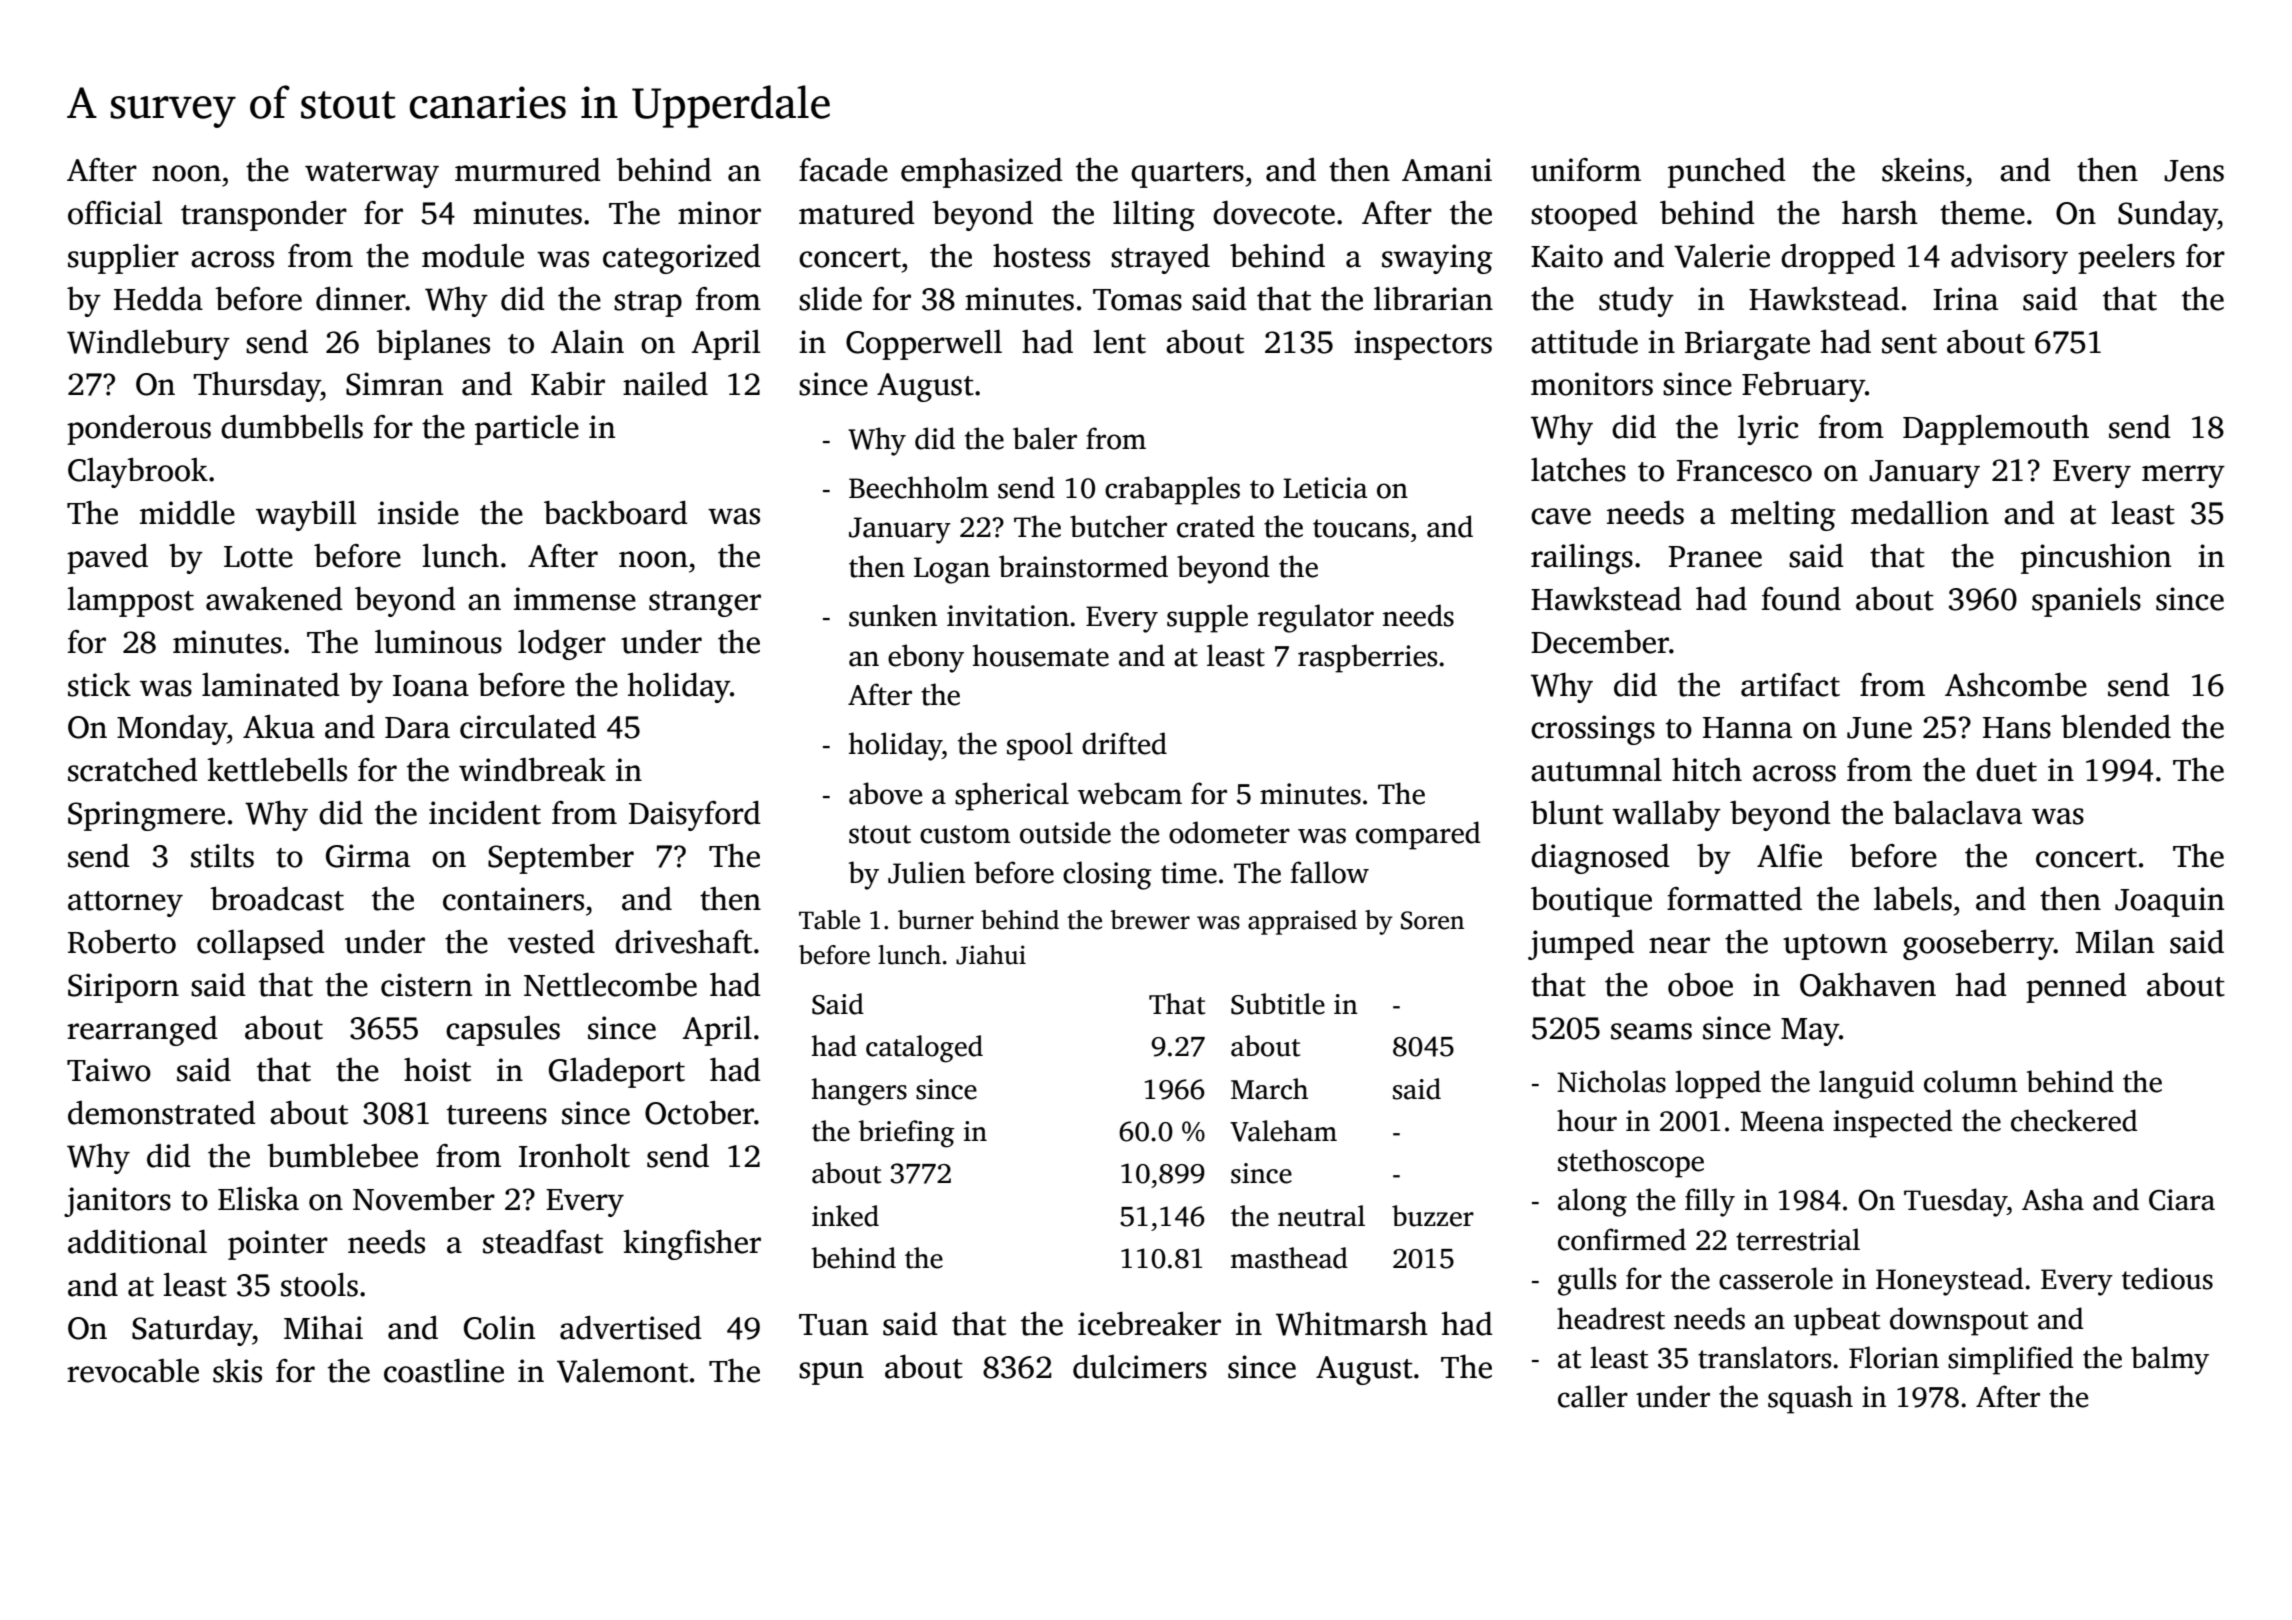  What do you see at coordinates (1923, 170) in the page?
I see `skeins` at bounding box center [1923, 170].
